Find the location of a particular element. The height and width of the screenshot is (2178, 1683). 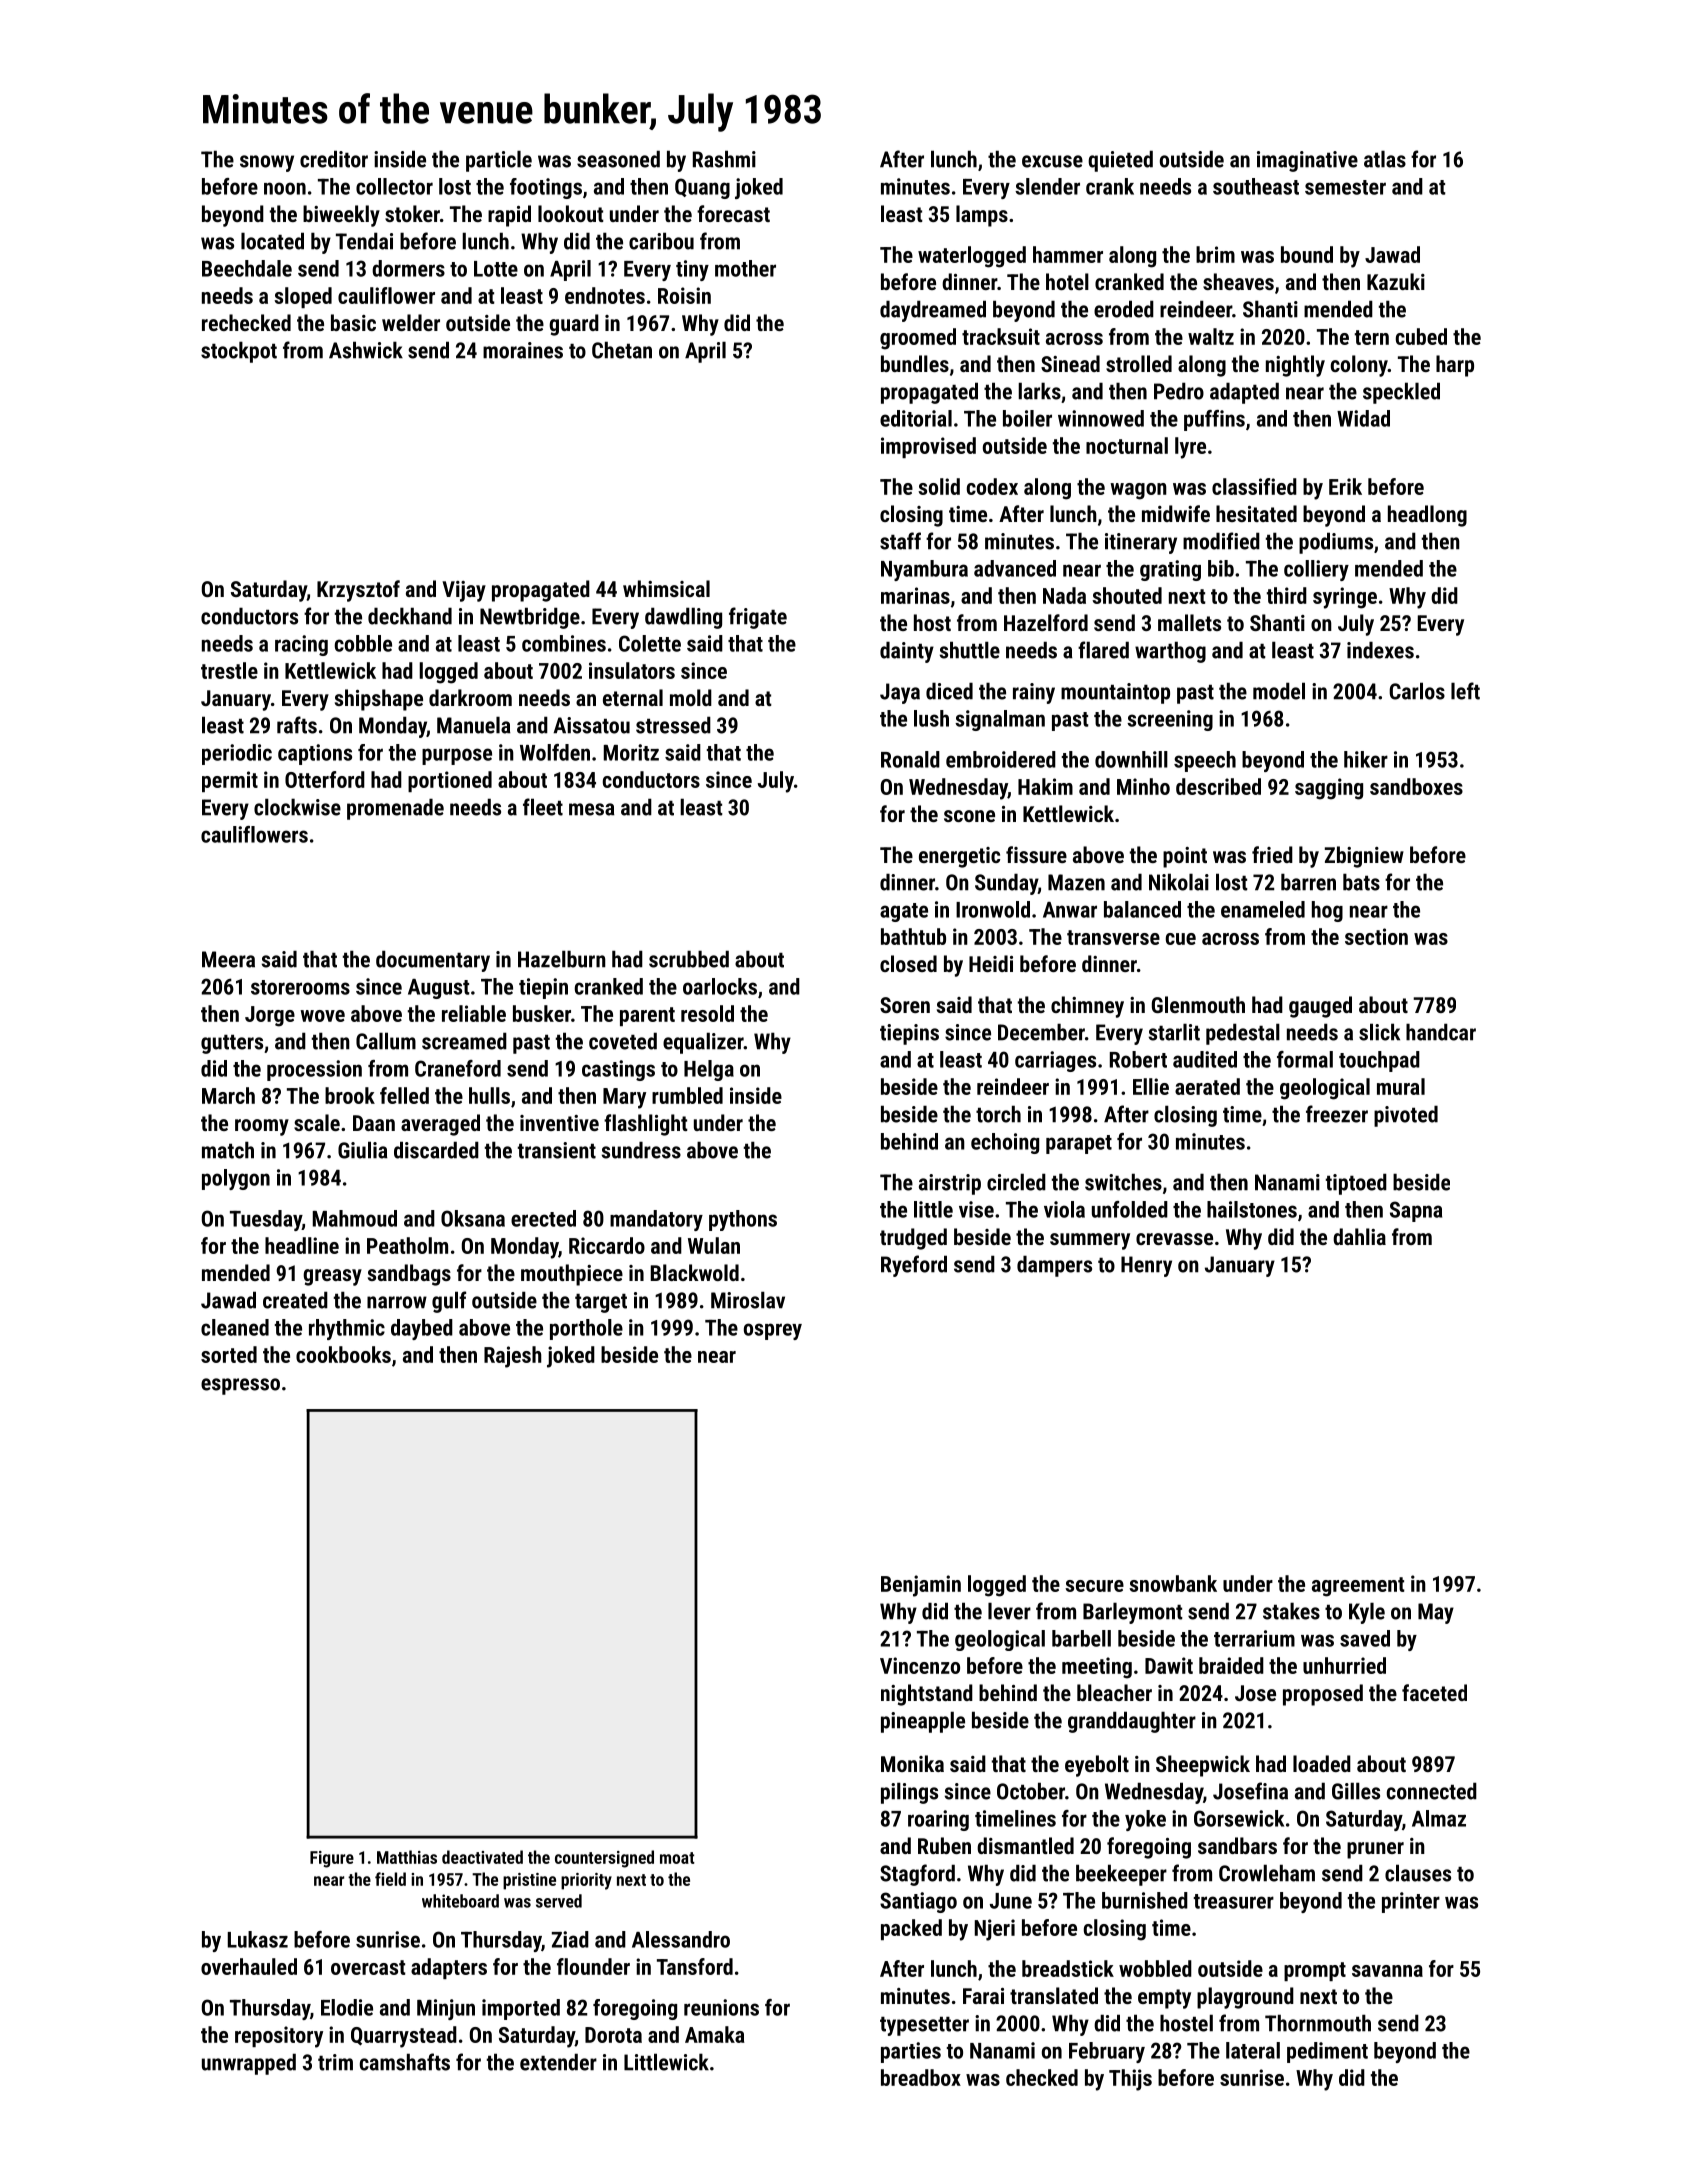

pilings is located at coordinates (909, 1793).
